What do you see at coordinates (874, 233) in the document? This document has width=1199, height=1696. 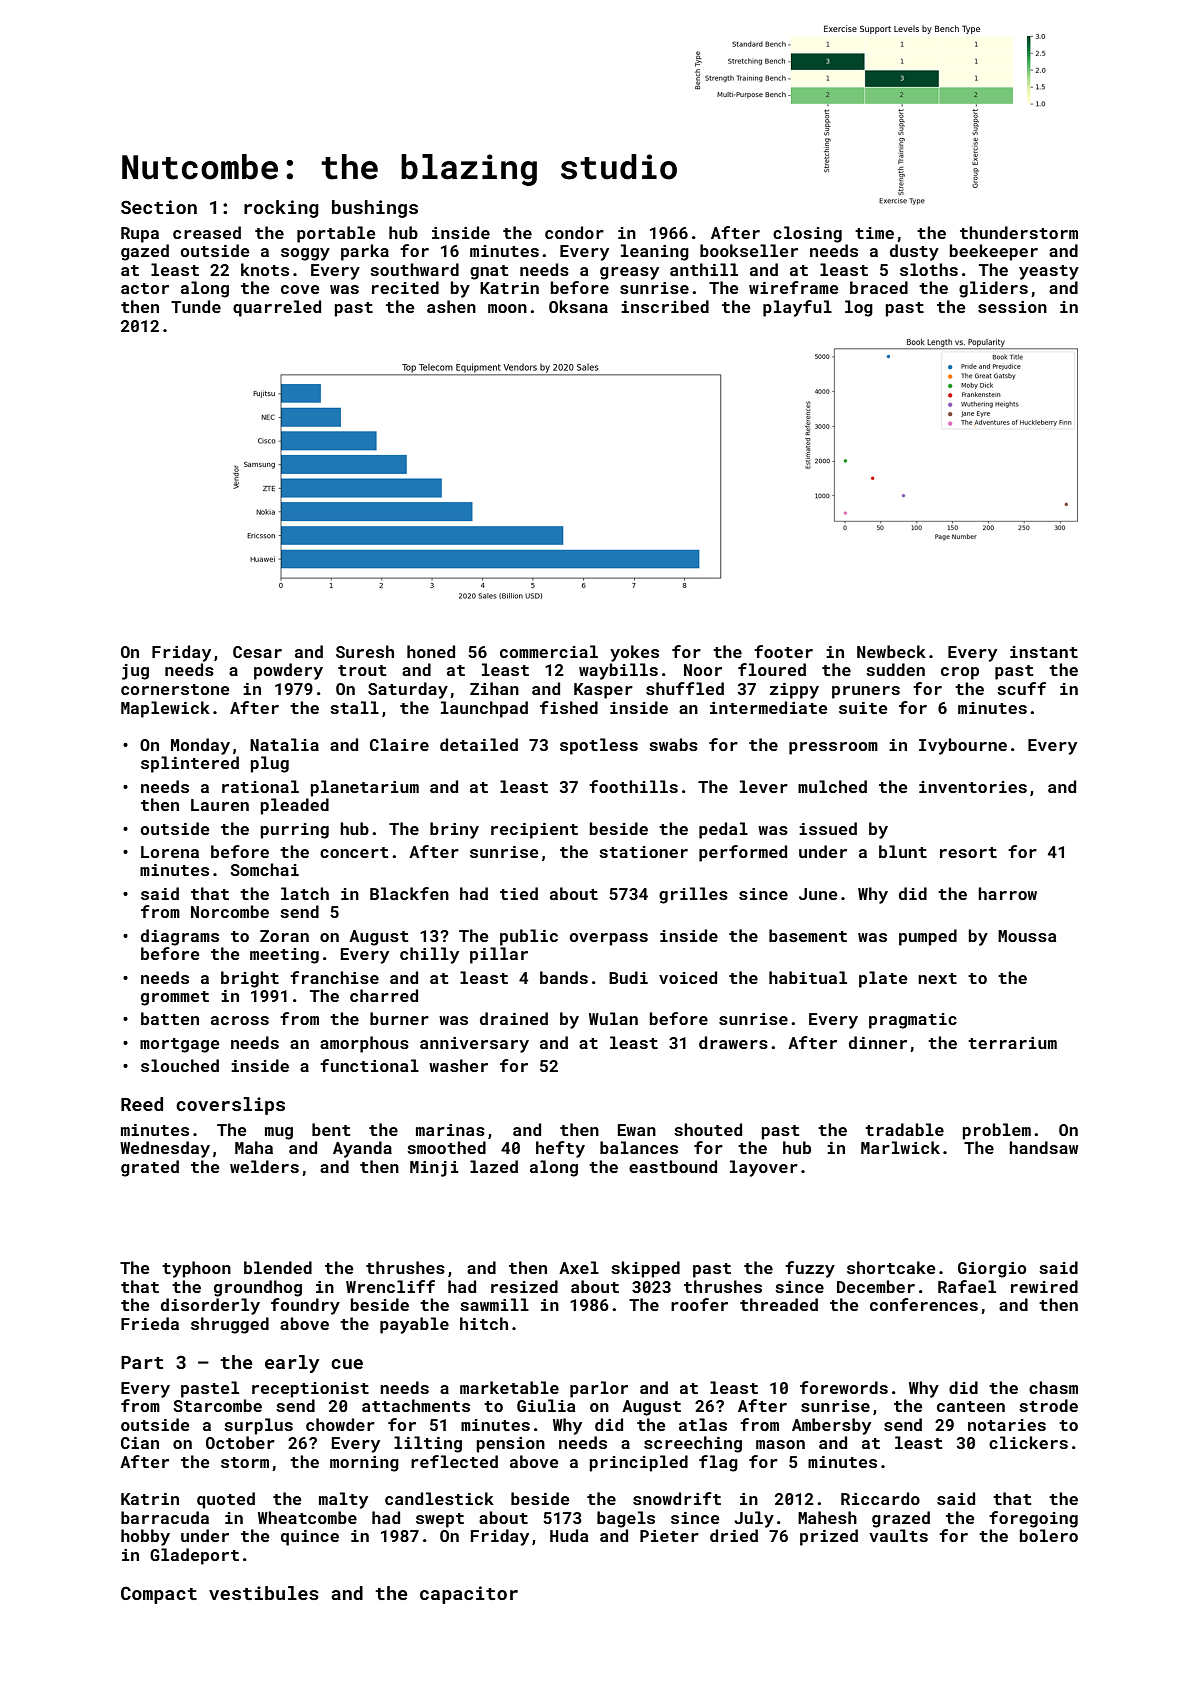 I see `time` at bounding box center [874, 233].
